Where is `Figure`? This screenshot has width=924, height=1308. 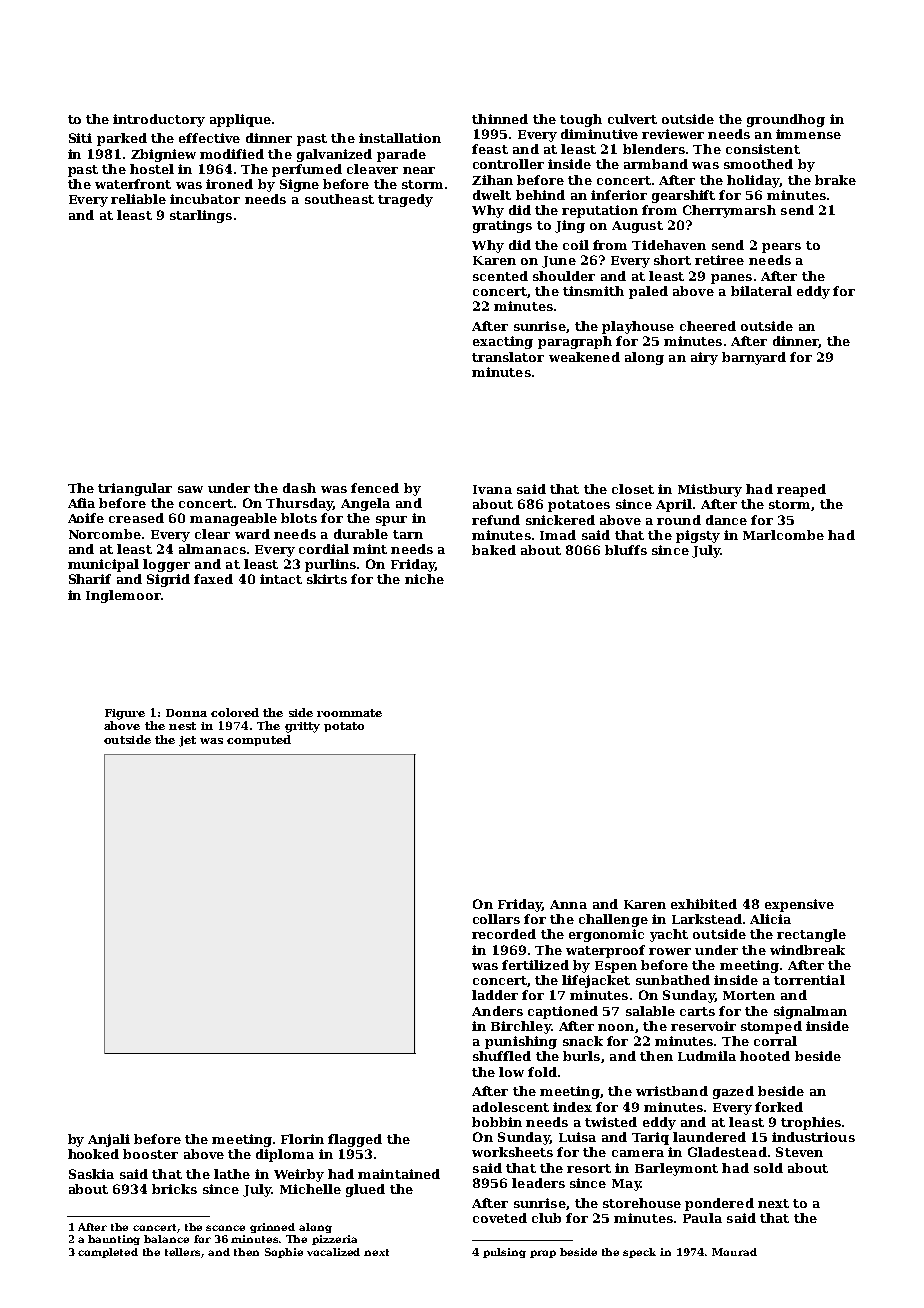 Figure is located at coordinates (125, 714).
